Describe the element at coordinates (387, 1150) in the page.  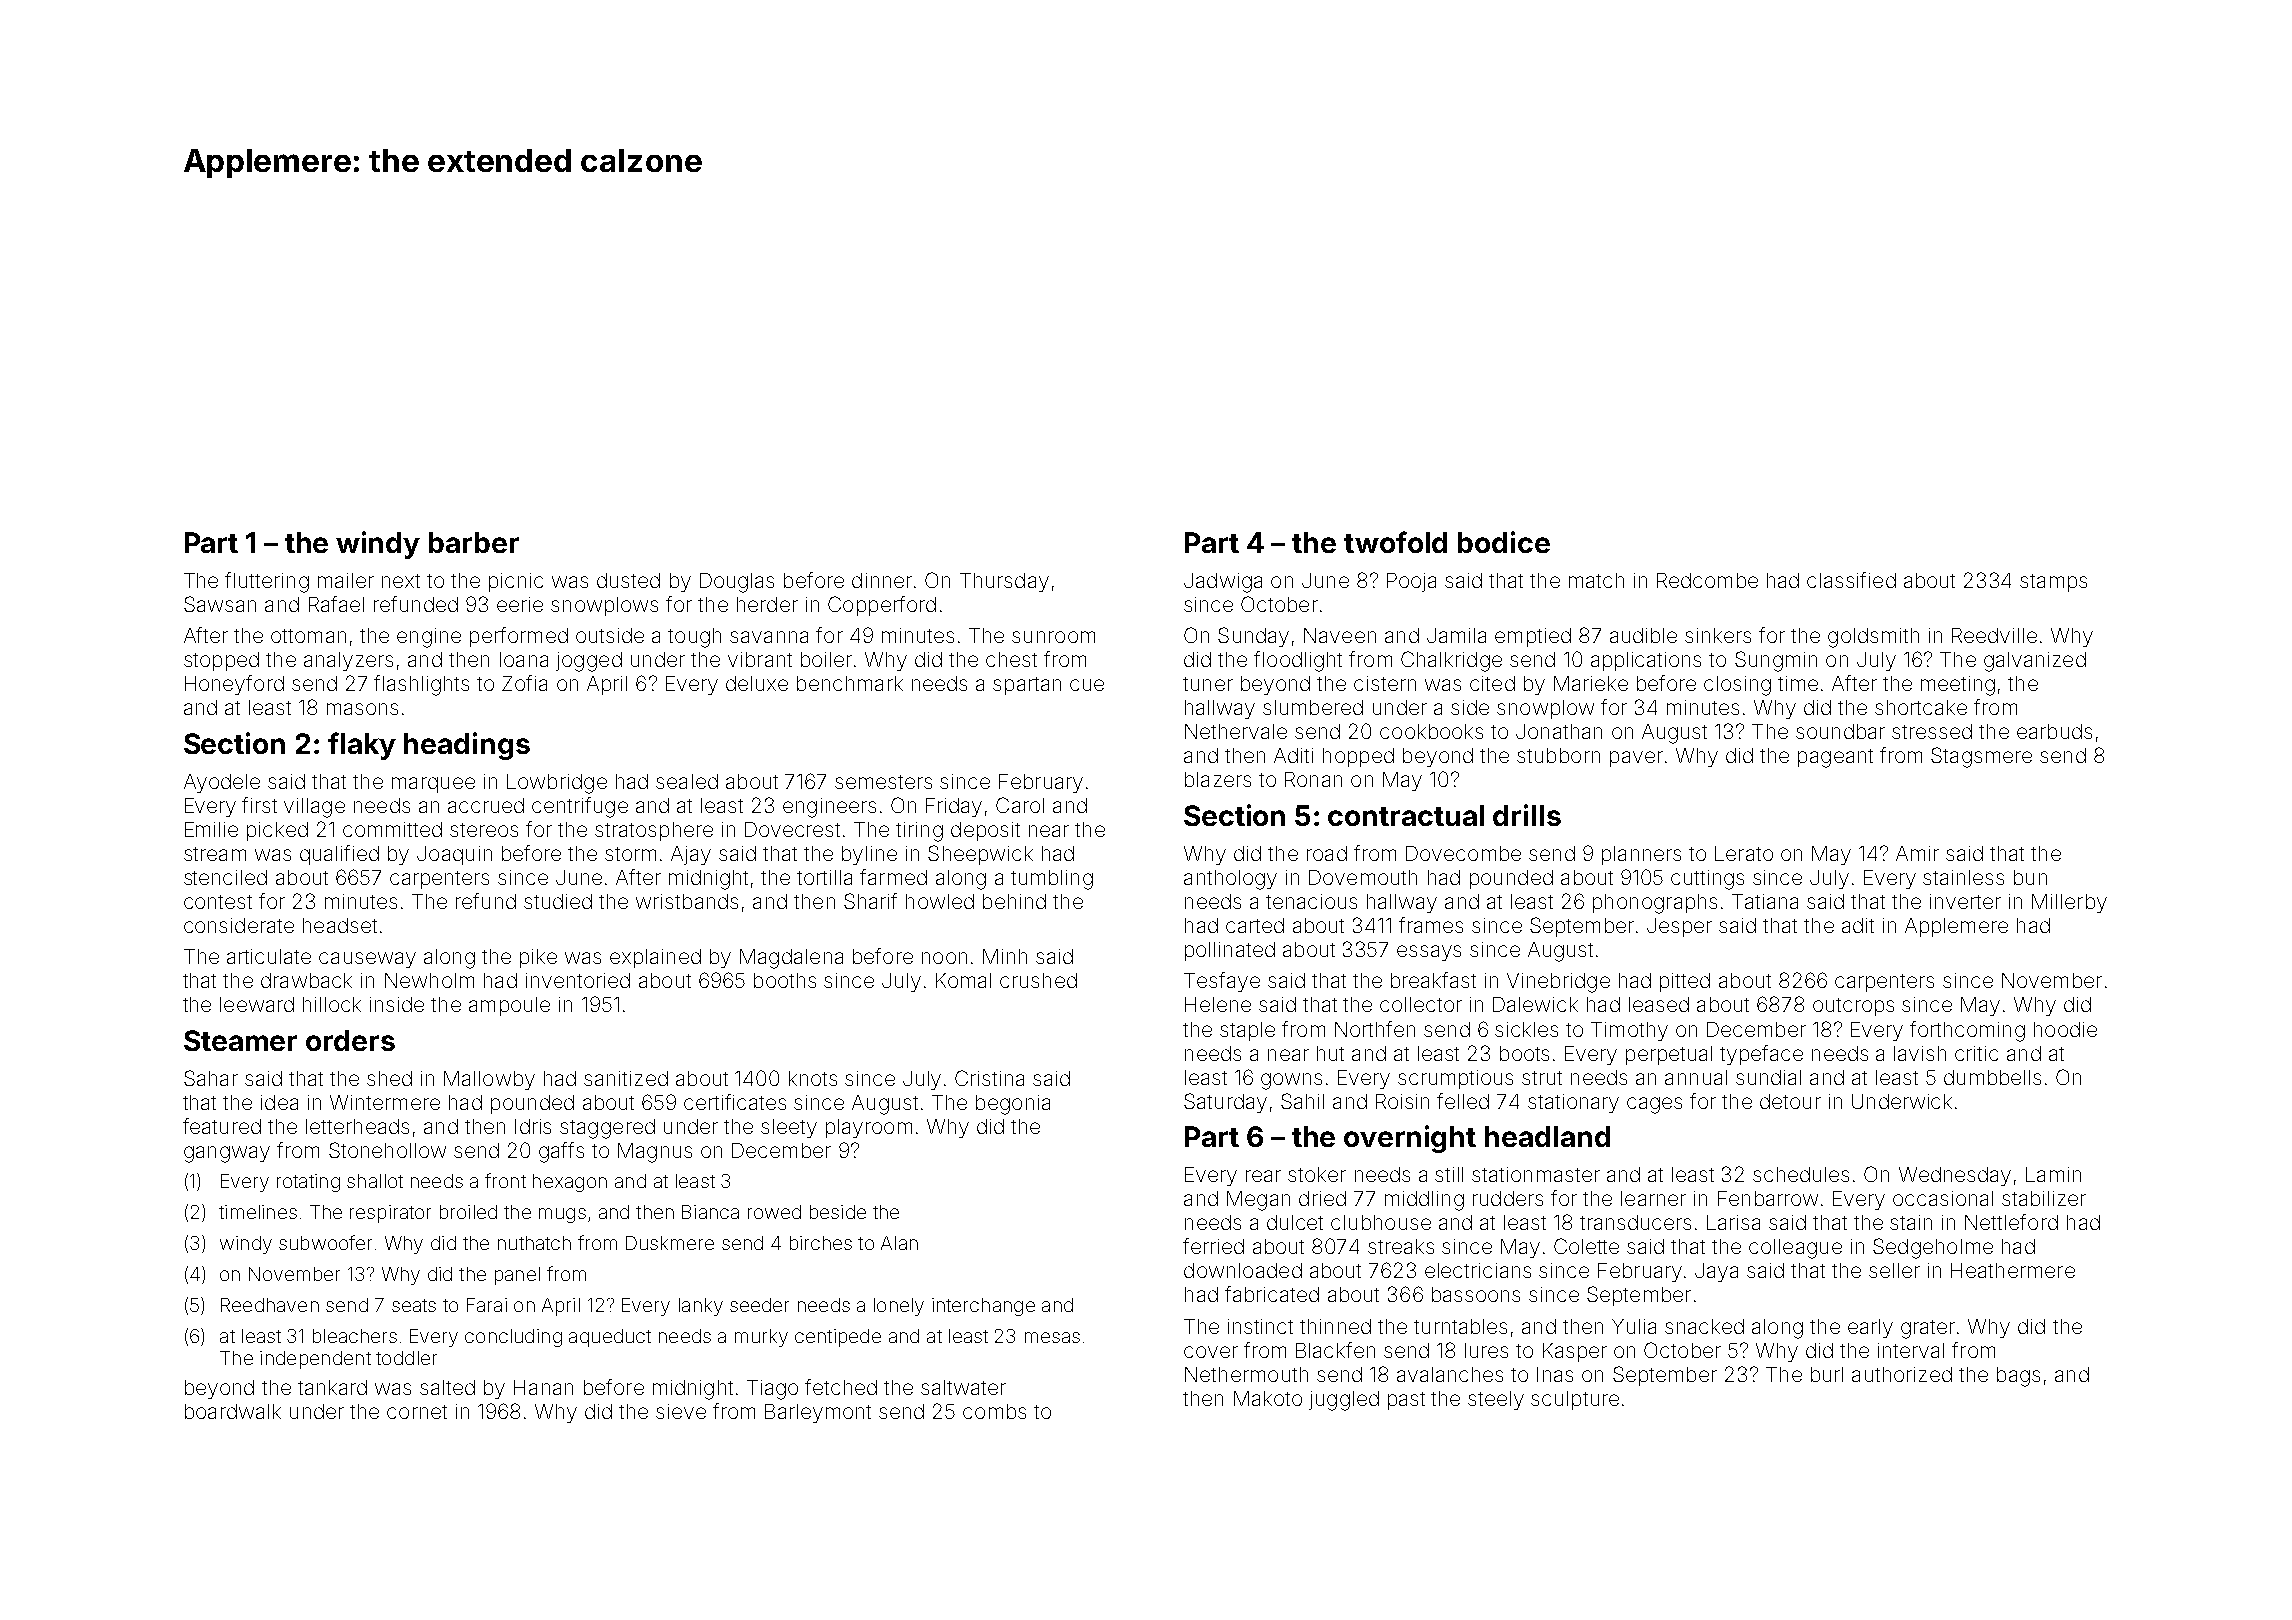
I see `Stonehollow` at that location.
